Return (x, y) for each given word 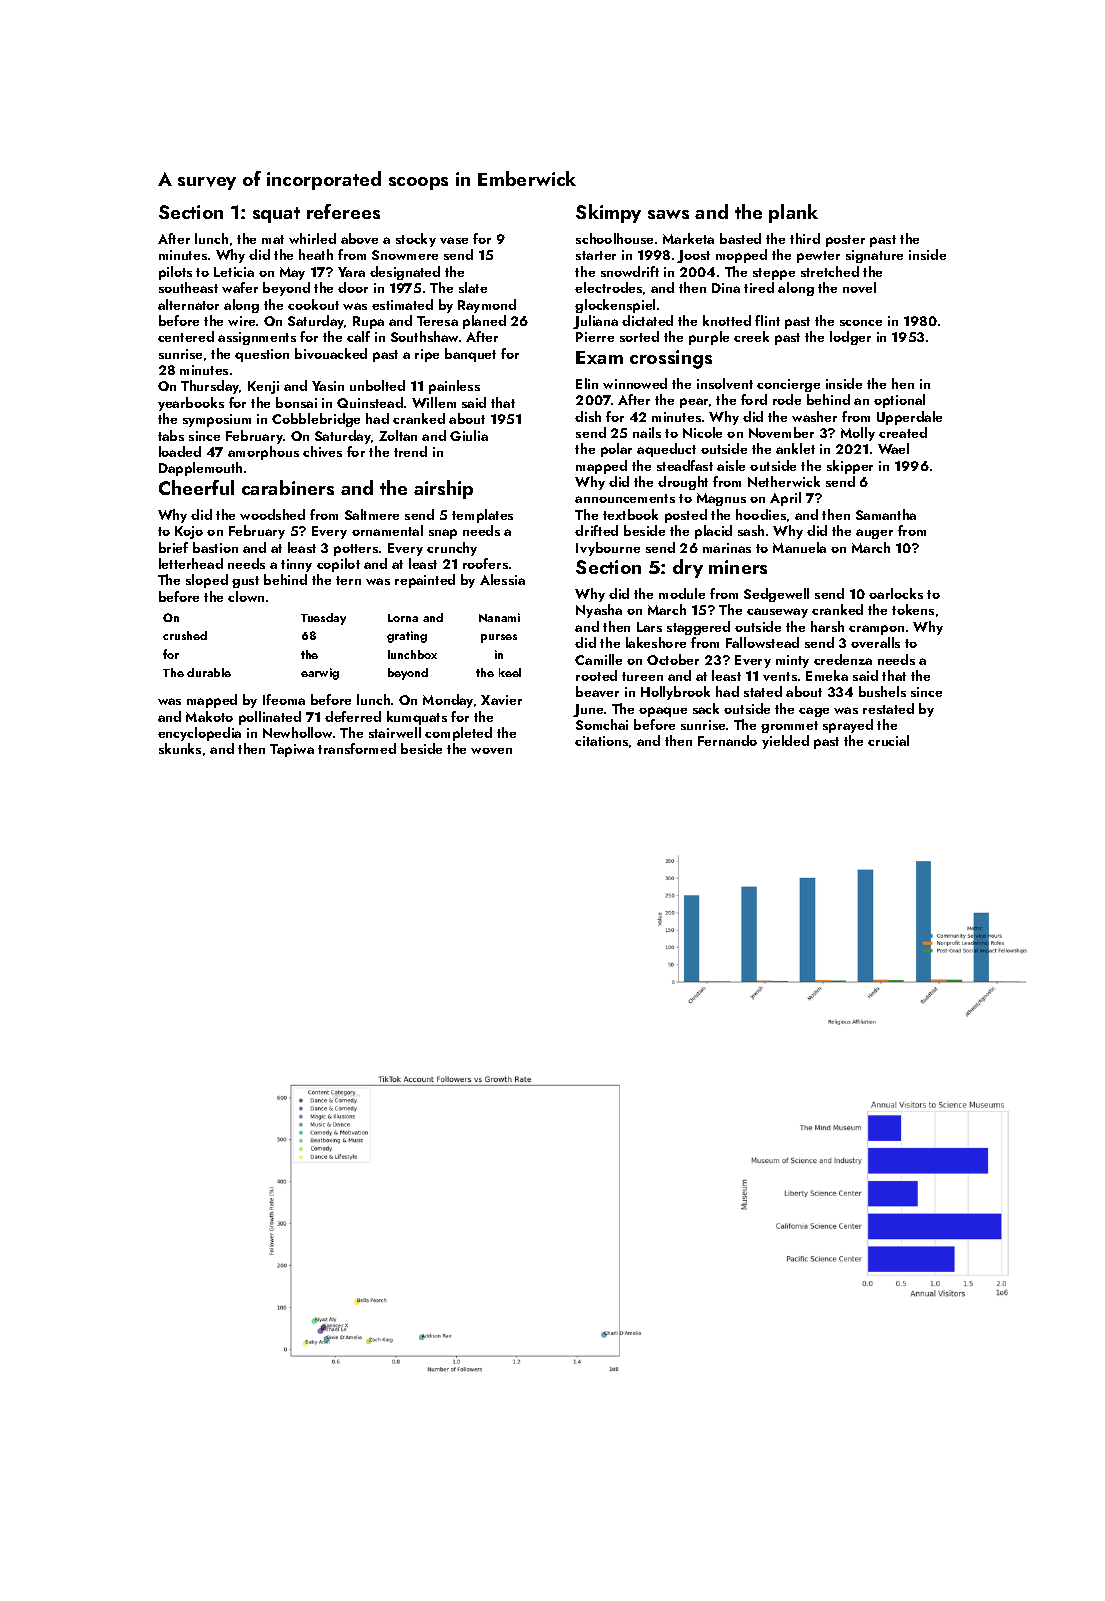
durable (209, 672)
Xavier (501, 700)
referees (343, 211)
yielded (785, 742)
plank (793, 213)
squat (276, 215)
